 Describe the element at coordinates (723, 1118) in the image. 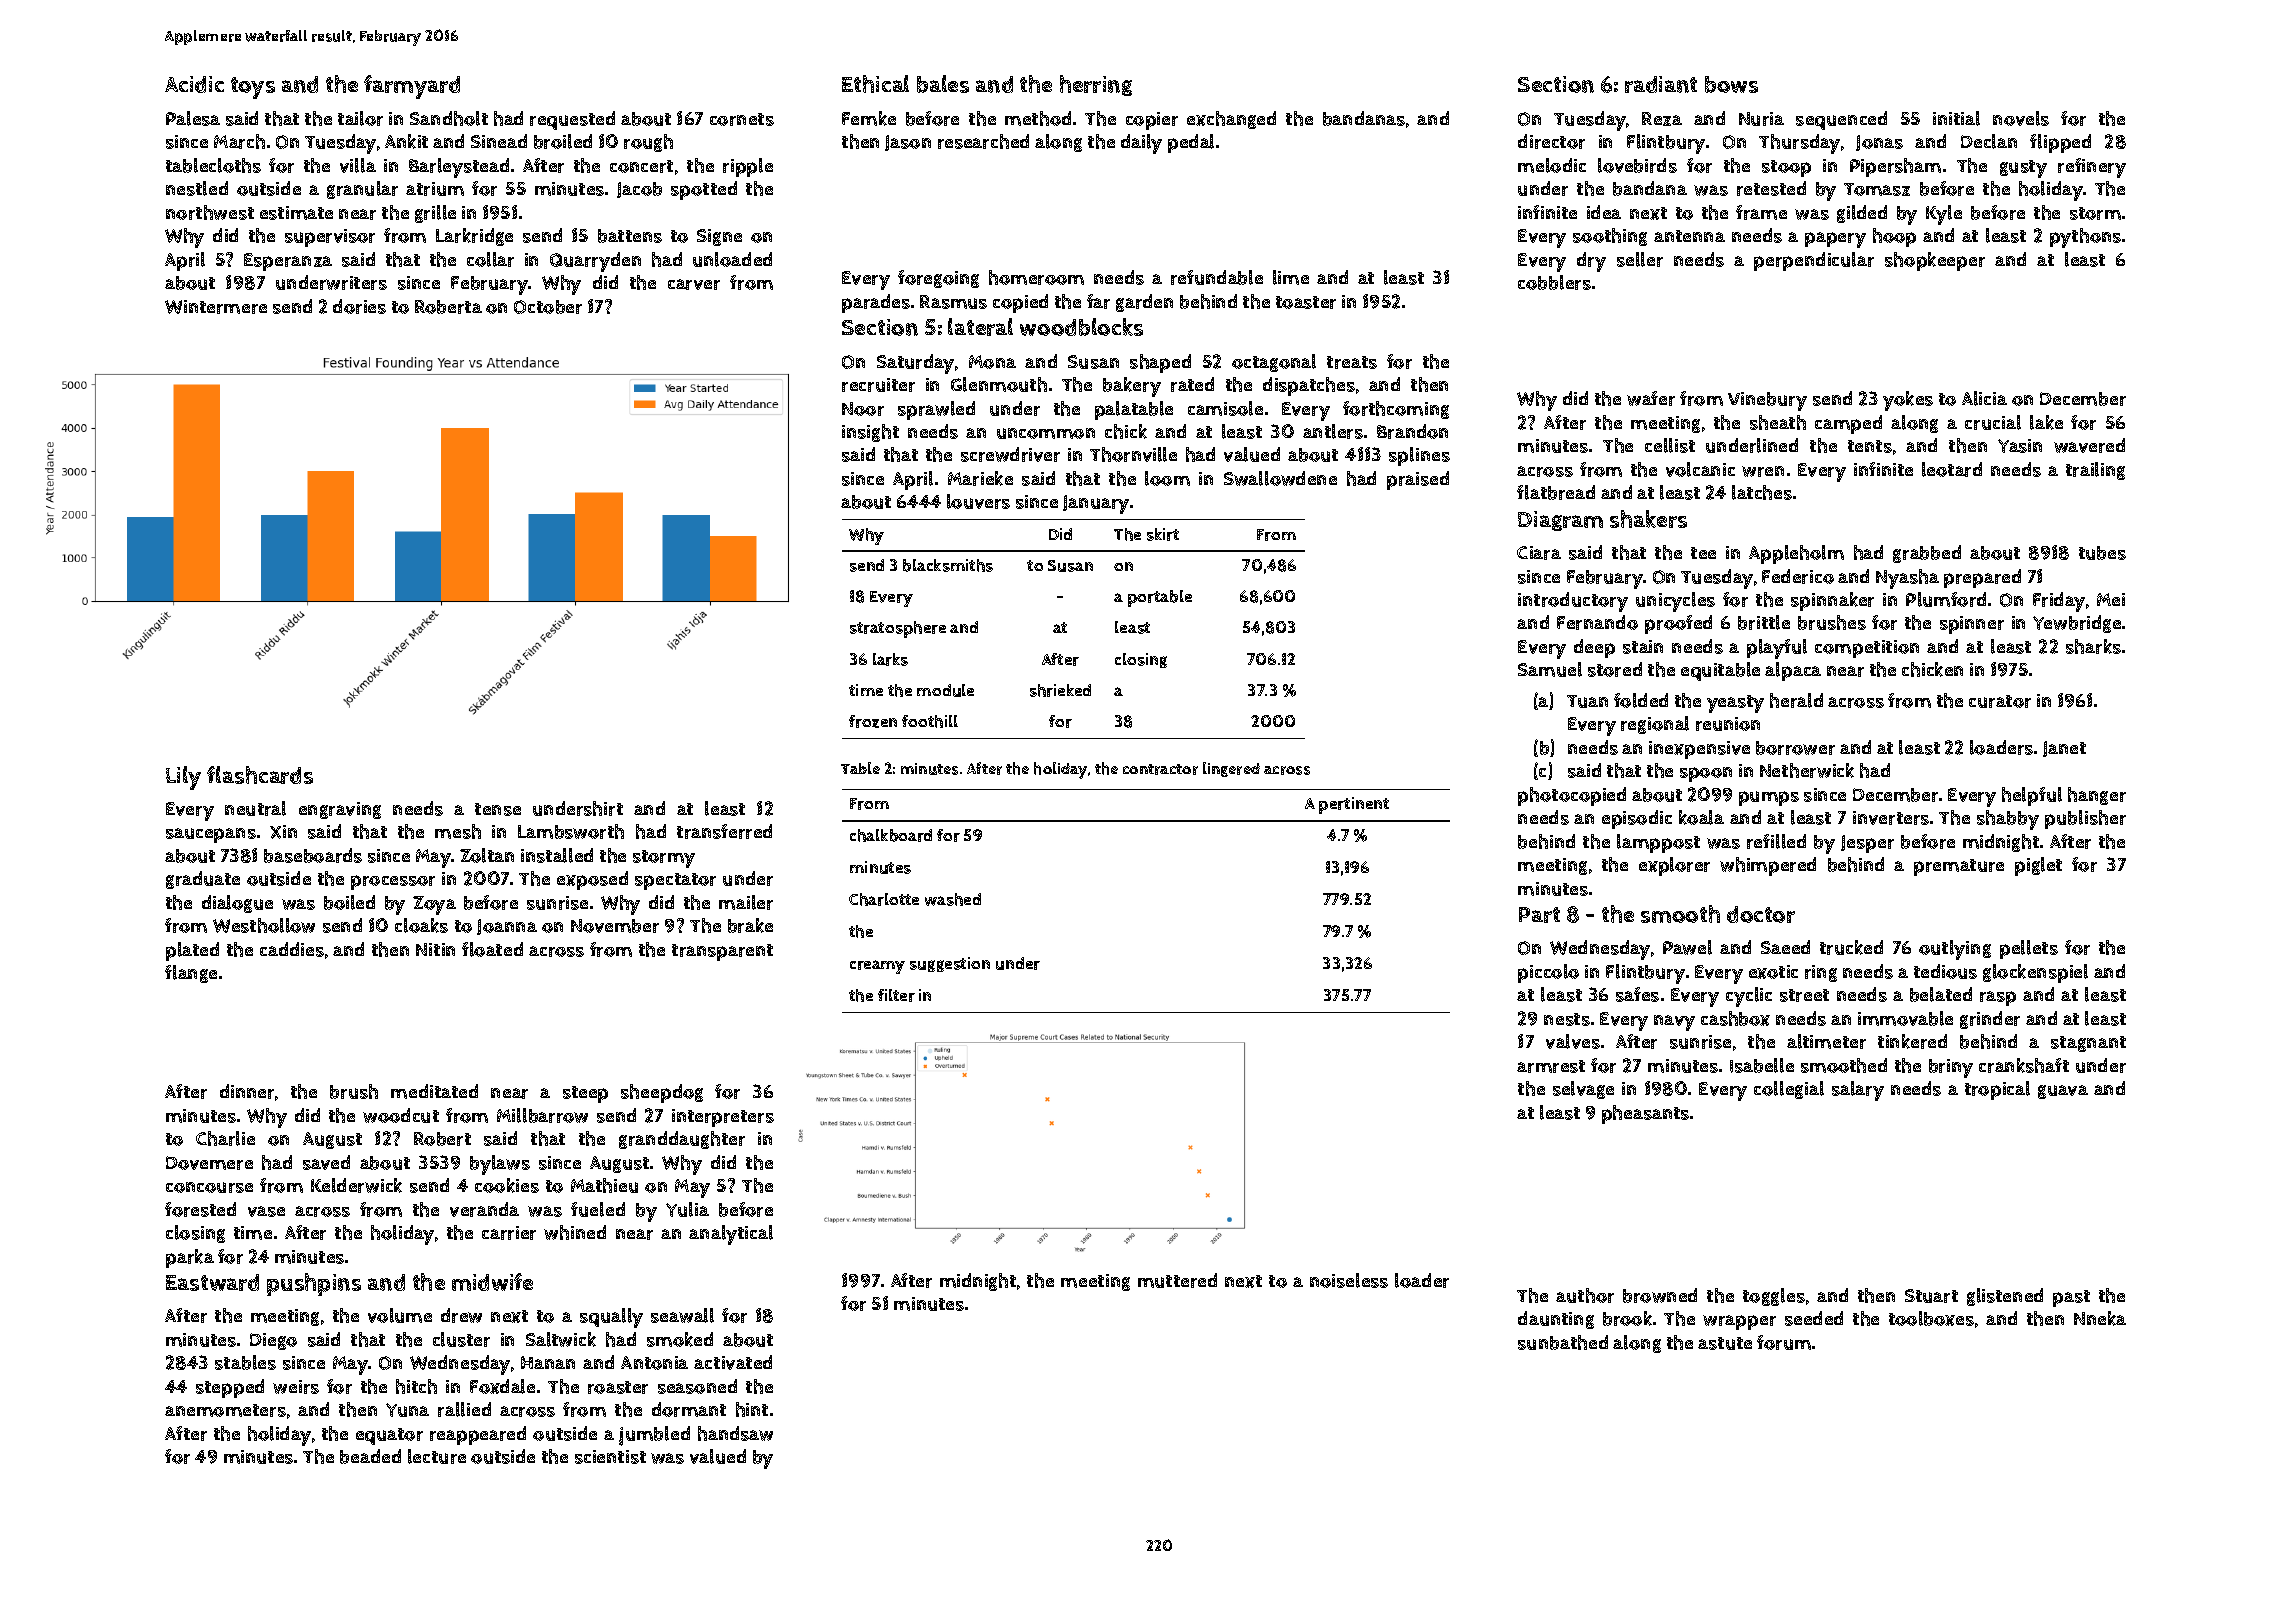

I see `interpreters` at that location.
